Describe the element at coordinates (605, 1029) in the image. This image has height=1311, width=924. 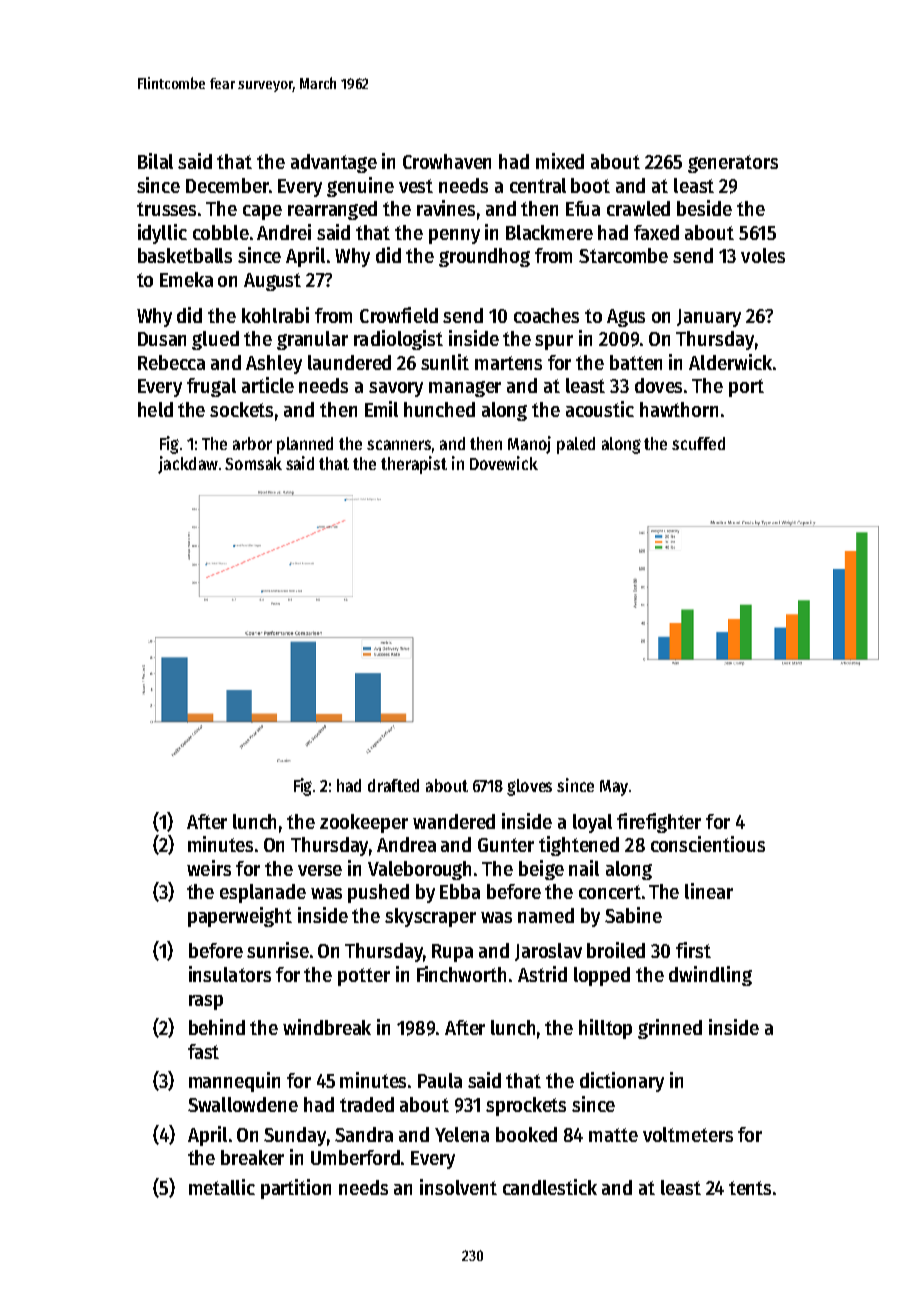
I see `hilltop` at that location.
